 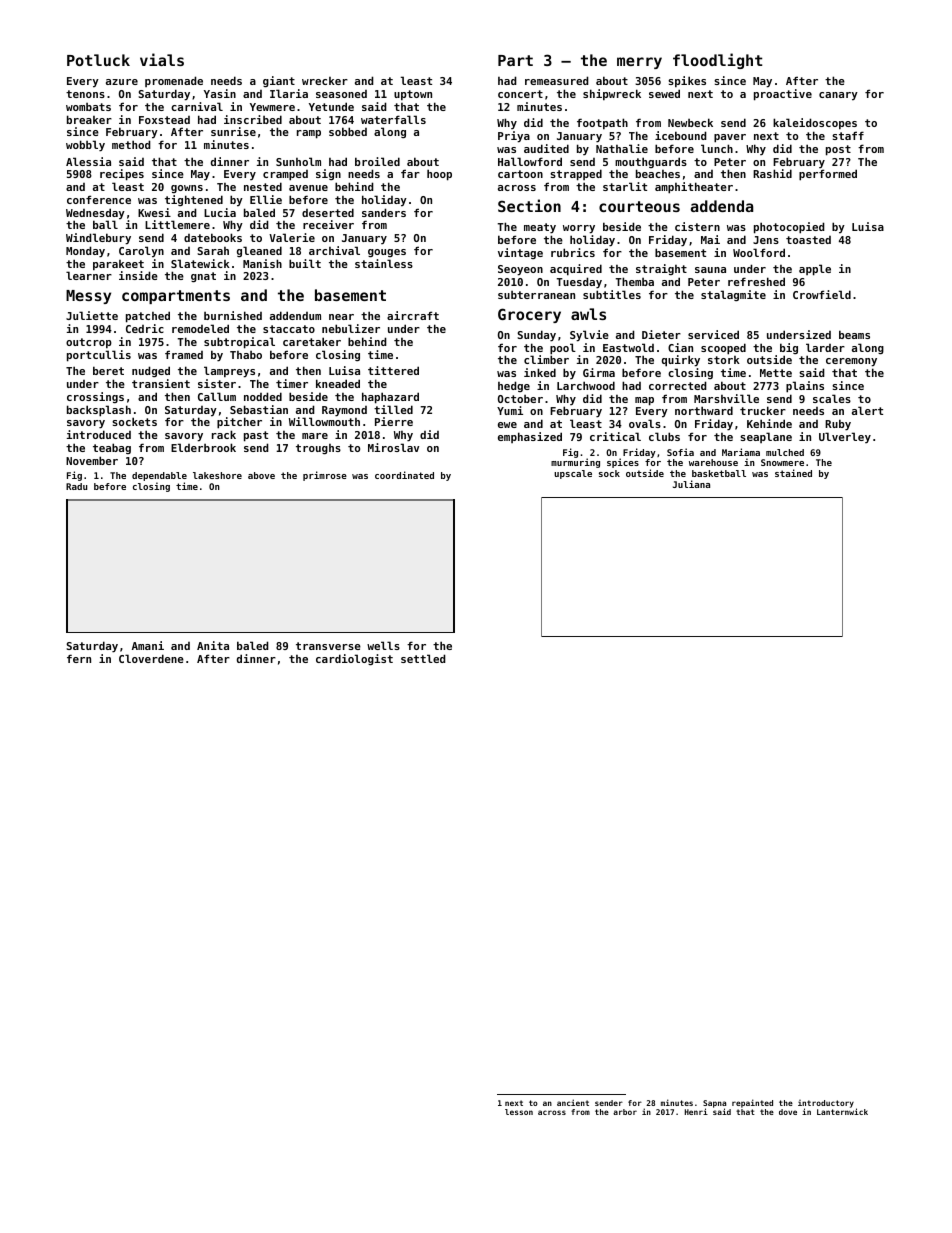 I want to click on past, so click(x=256, y=436).
